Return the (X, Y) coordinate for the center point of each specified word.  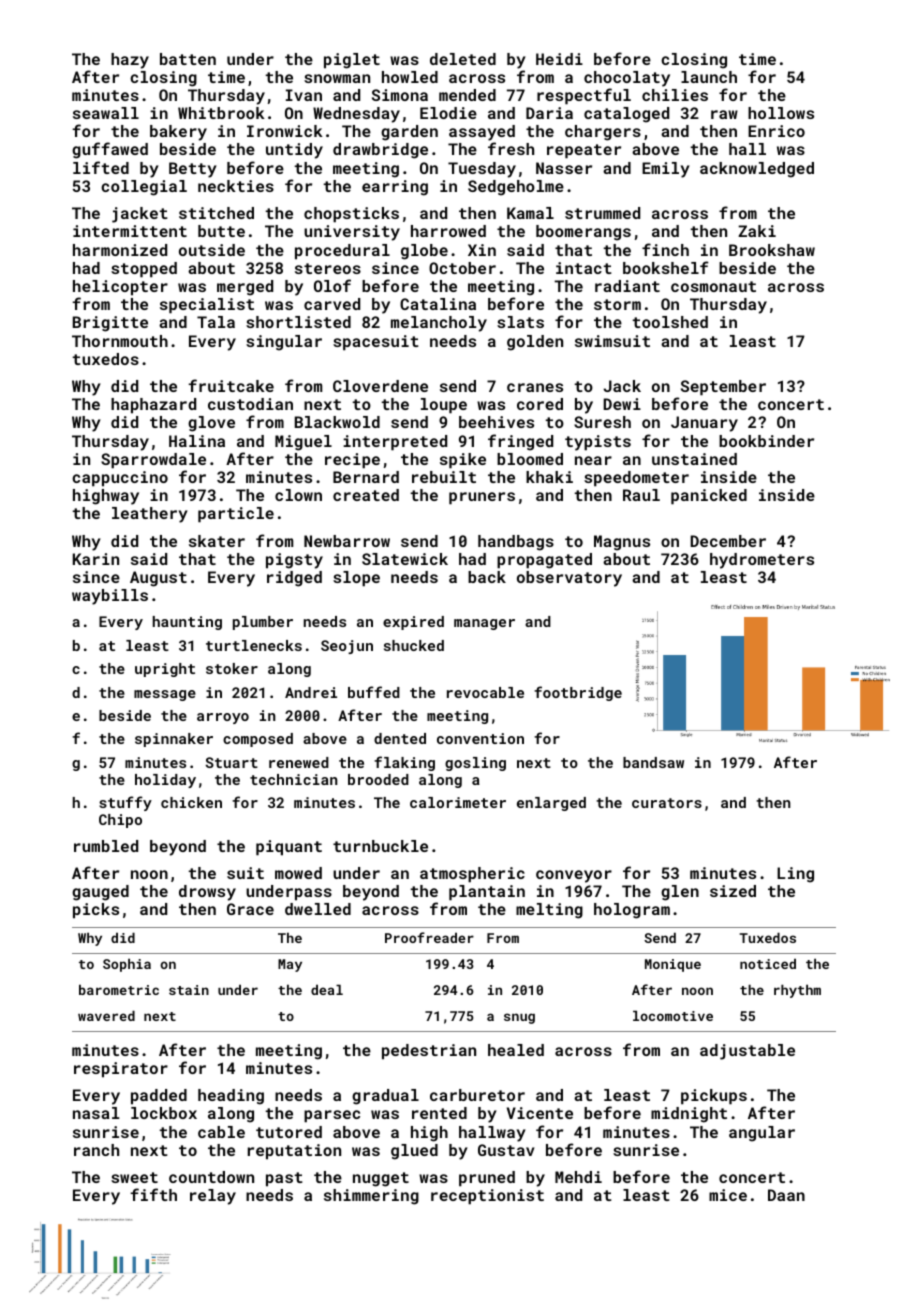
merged (245, 288)
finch (665, 249)
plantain (487, 893)
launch (709, 77)
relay (213, 1197)
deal (327, 989)
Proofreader (429, 937)
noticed (768, 963)
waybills (110, 597)
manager (484, 624)
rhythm (797, 991)
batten (188, 59)
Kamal (530, 213)
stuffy (125, 803)
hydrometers (762, 561)
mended (467, 95)
